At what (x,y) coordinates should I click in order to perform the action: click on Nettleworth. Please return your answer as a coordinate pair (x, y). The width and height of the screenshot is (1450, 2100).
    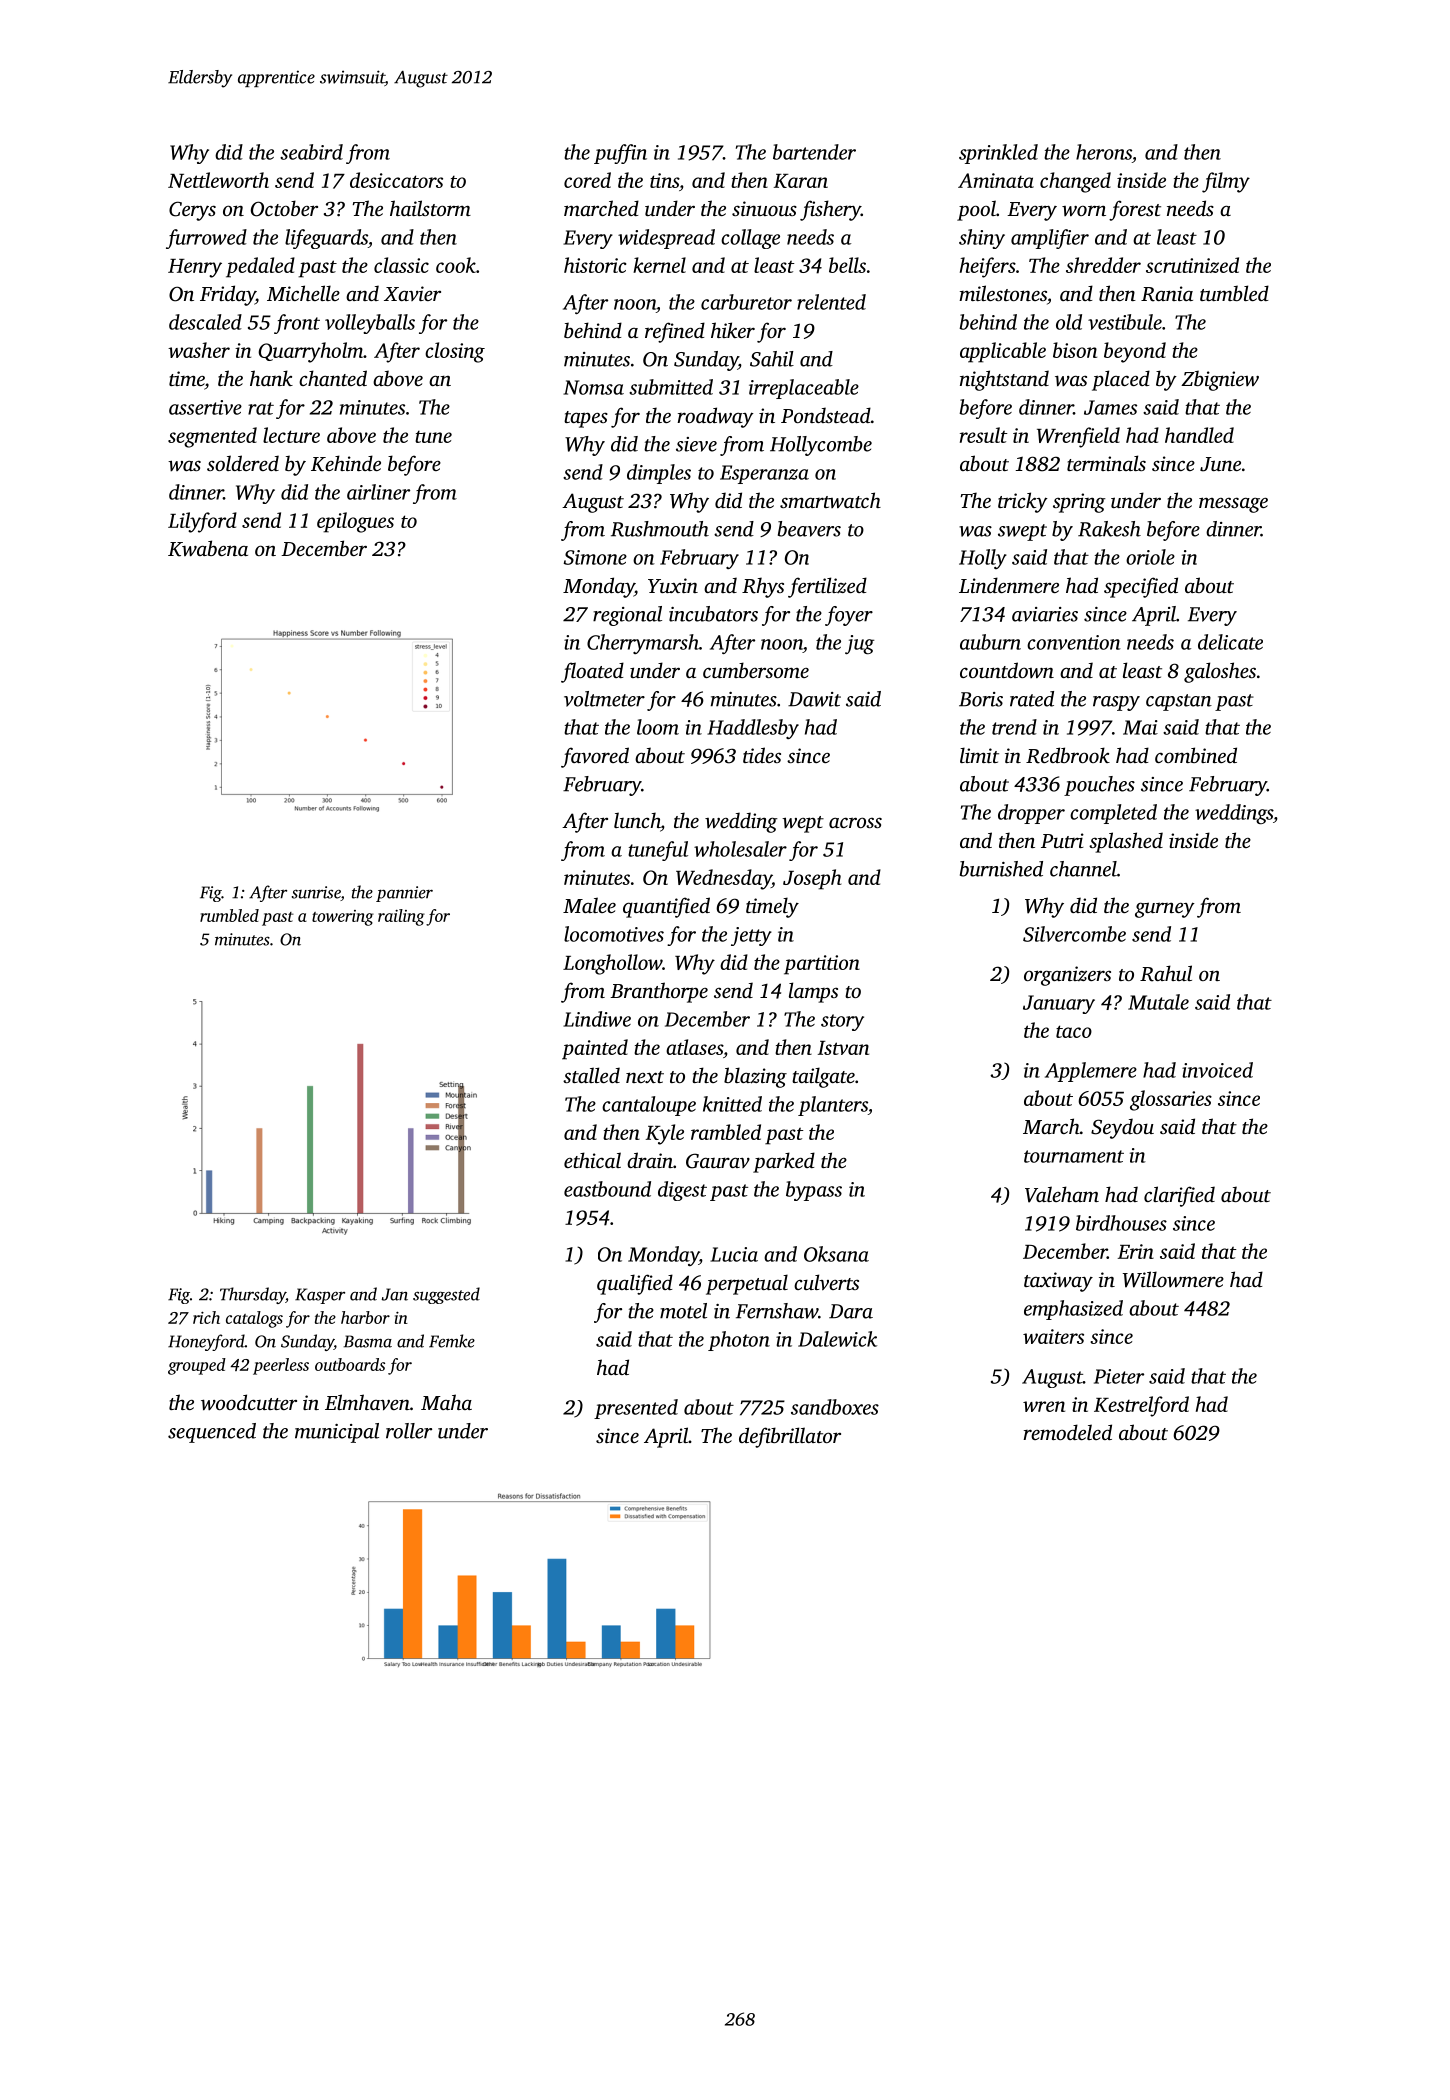
    Looking at the image, I should click on (218, 180).
